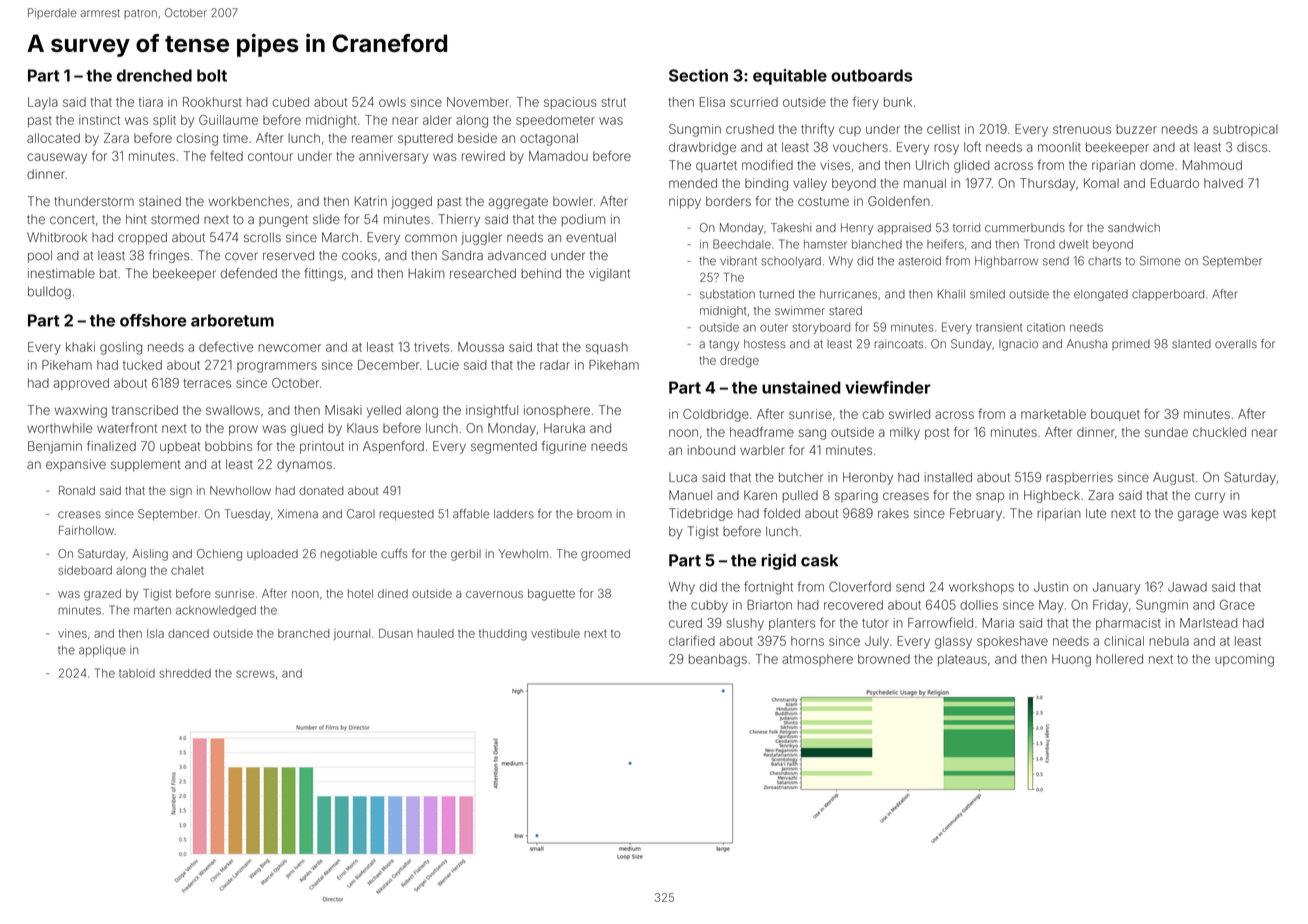  What do you see at coordinates (966, 227) in the screenshot?
I see `torrid` at bounding box center [966, 227].
